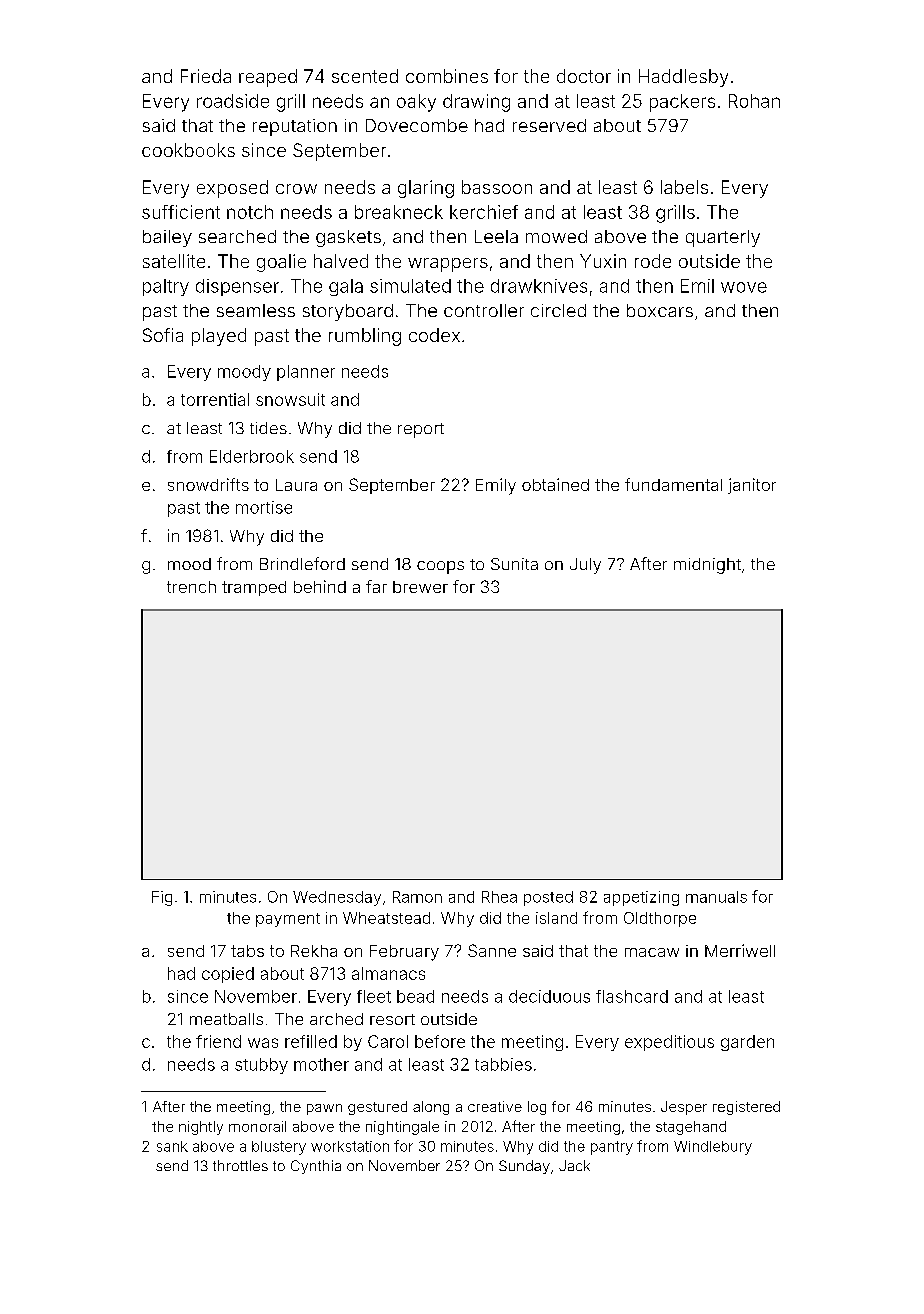 Image resolution: width=924 pixels, height=1314 pixels. Describe the element at coordinates (744, 287) in the page. I see `wove` at that location.
